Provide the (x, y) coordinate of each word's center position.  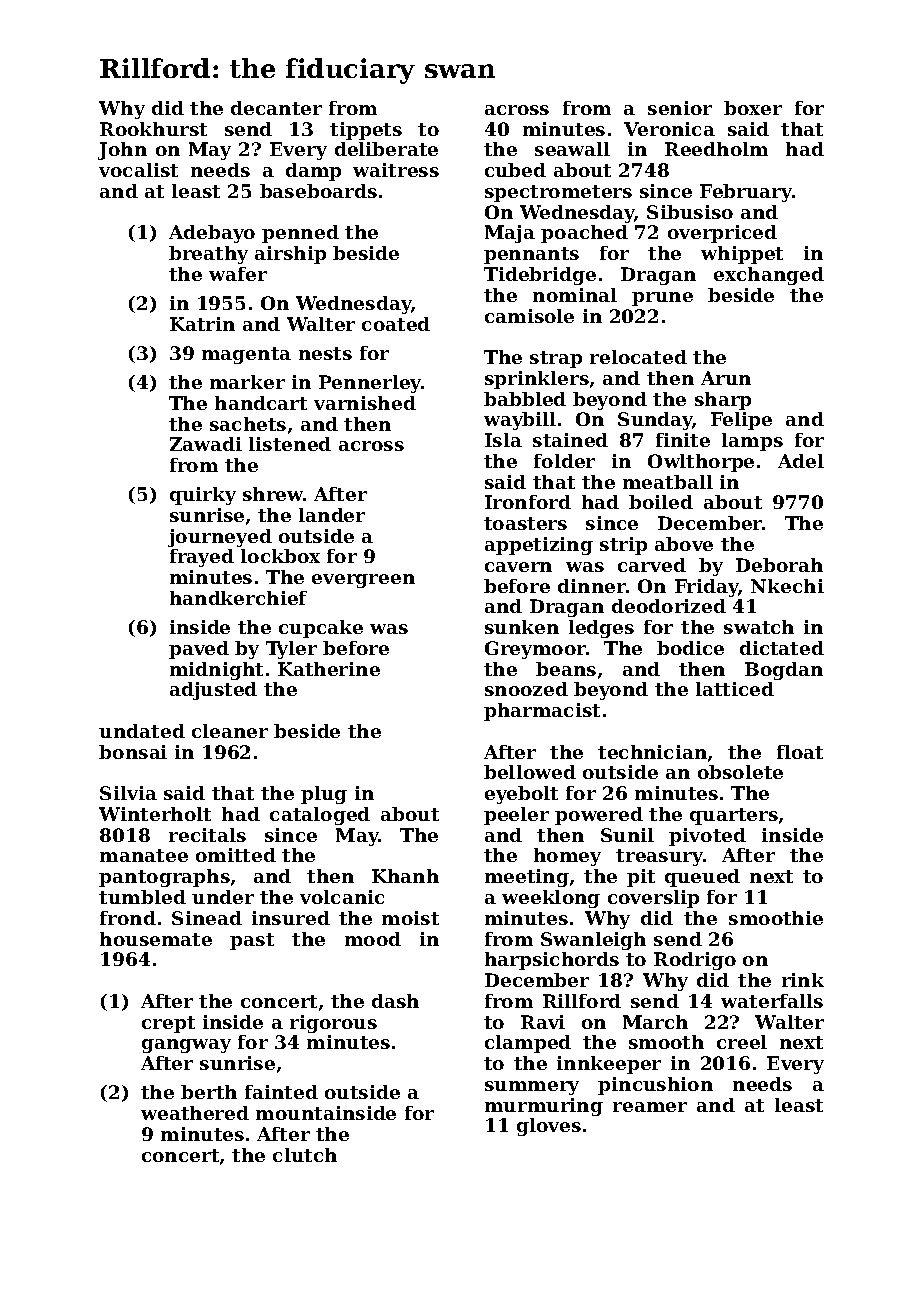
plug (324, 795)
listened (290, 444)
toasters (525, 523)
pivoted (707, 837)
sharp (723, 401)
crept (168, 1024)
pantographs (164, 878)
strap (556, 359)
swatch (759, 627)
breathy (208, 255)
